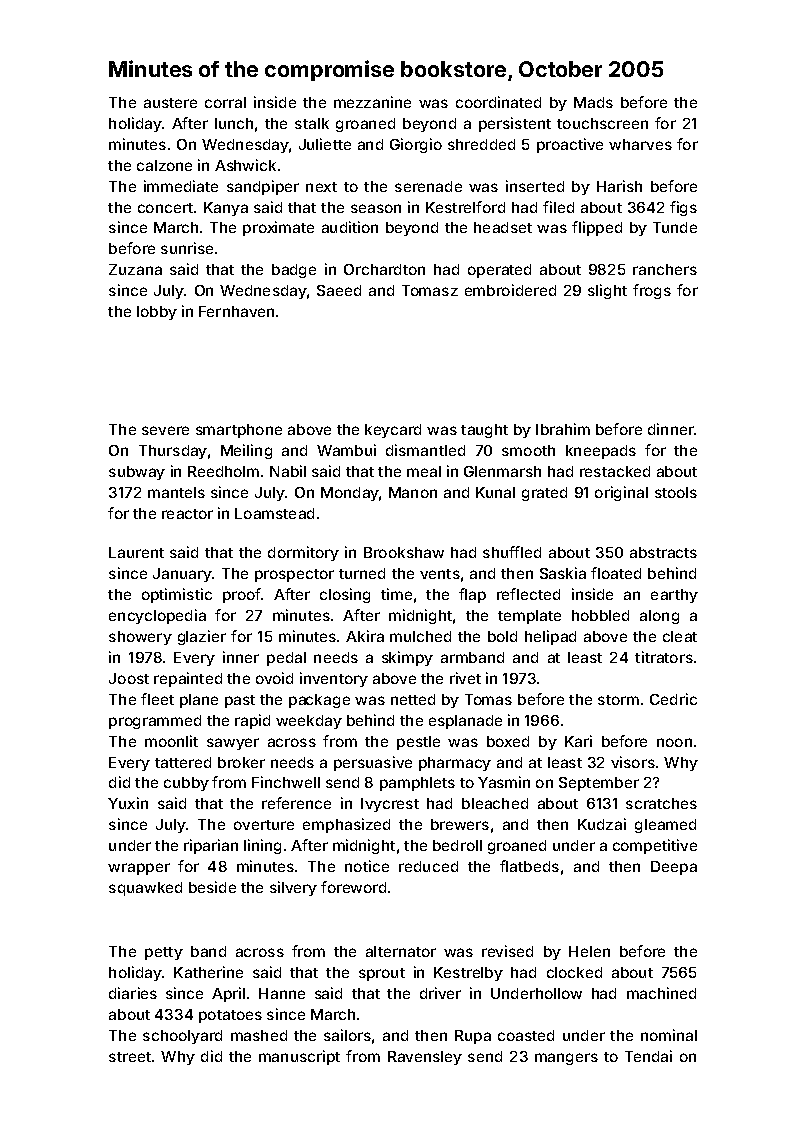  I want to click on earthy, so click(674, 596).
